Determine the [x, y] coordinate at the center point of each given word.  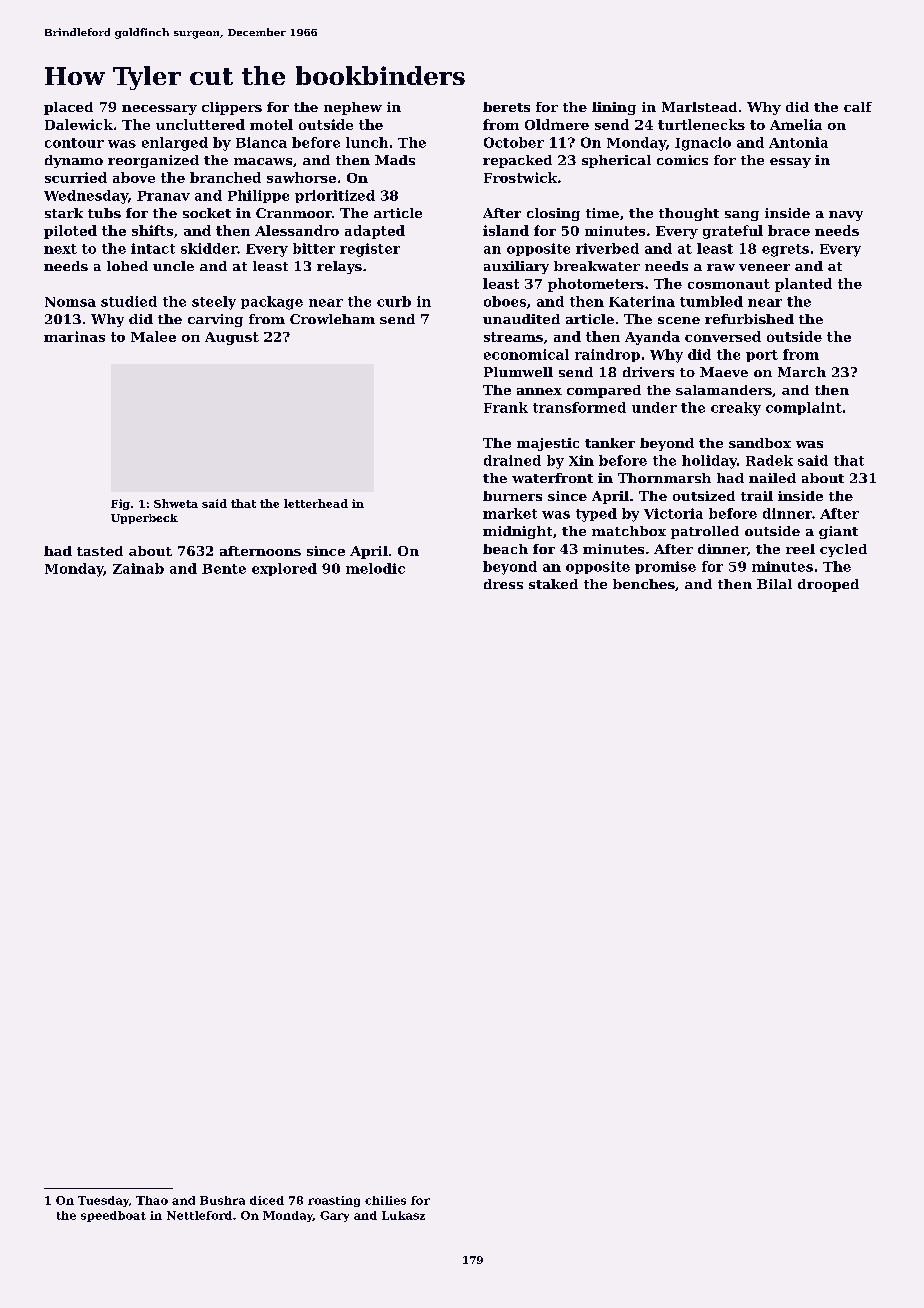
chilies [385, 1200]
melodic [375, 568]
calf [858, 107]
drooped [828, 585]
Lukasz [403, 1215]
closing [553, 214]
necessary [159, 110]
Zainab [138, 568]
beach [505, 549]
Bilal [774, 584]
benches [644, 584]
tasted [100, 551]
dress [503, 584]
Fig [120, 504]
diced [267, 1200]
